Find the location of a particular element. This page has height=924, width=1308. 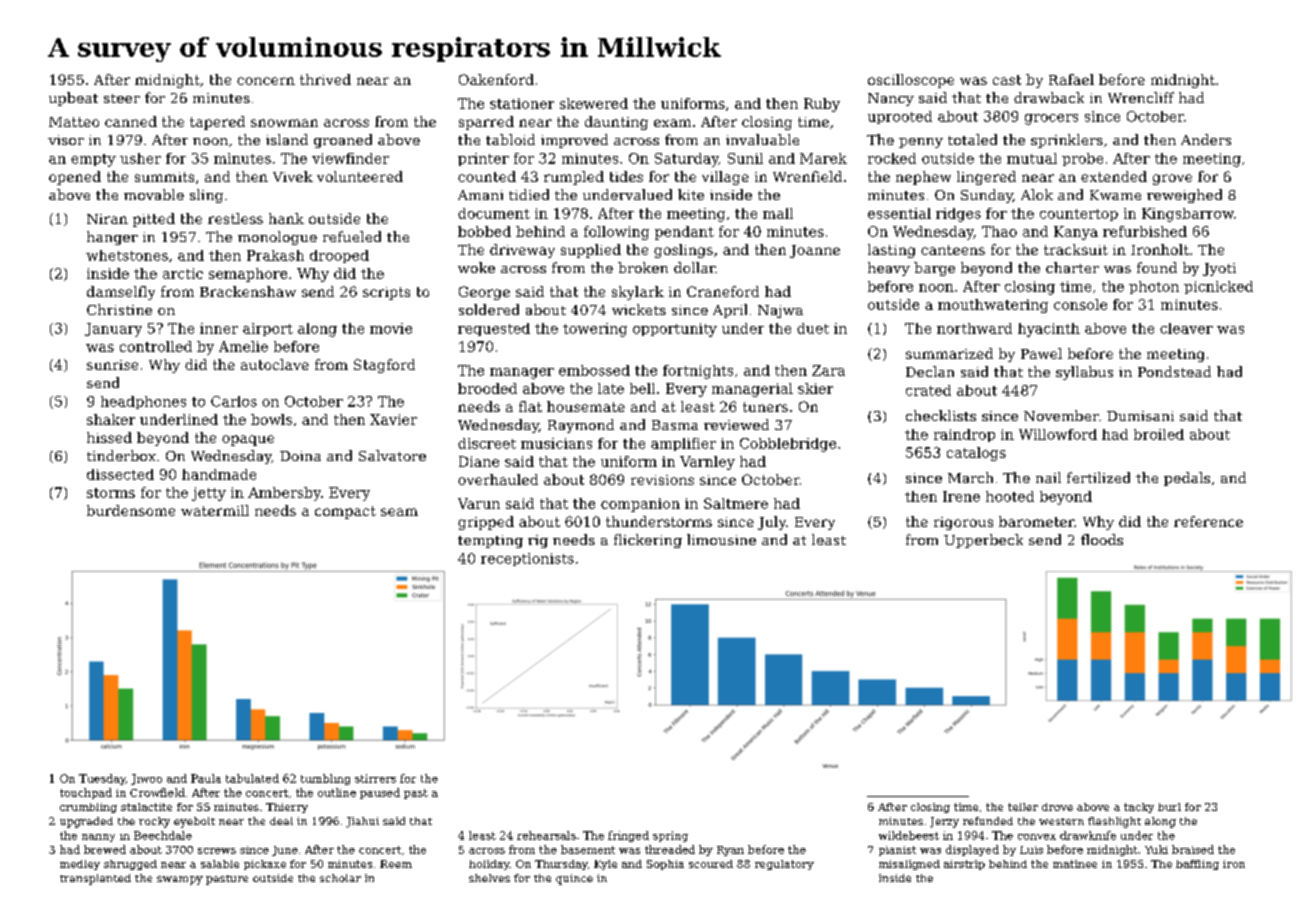

volunteered is located at coordinates (360, 176).
